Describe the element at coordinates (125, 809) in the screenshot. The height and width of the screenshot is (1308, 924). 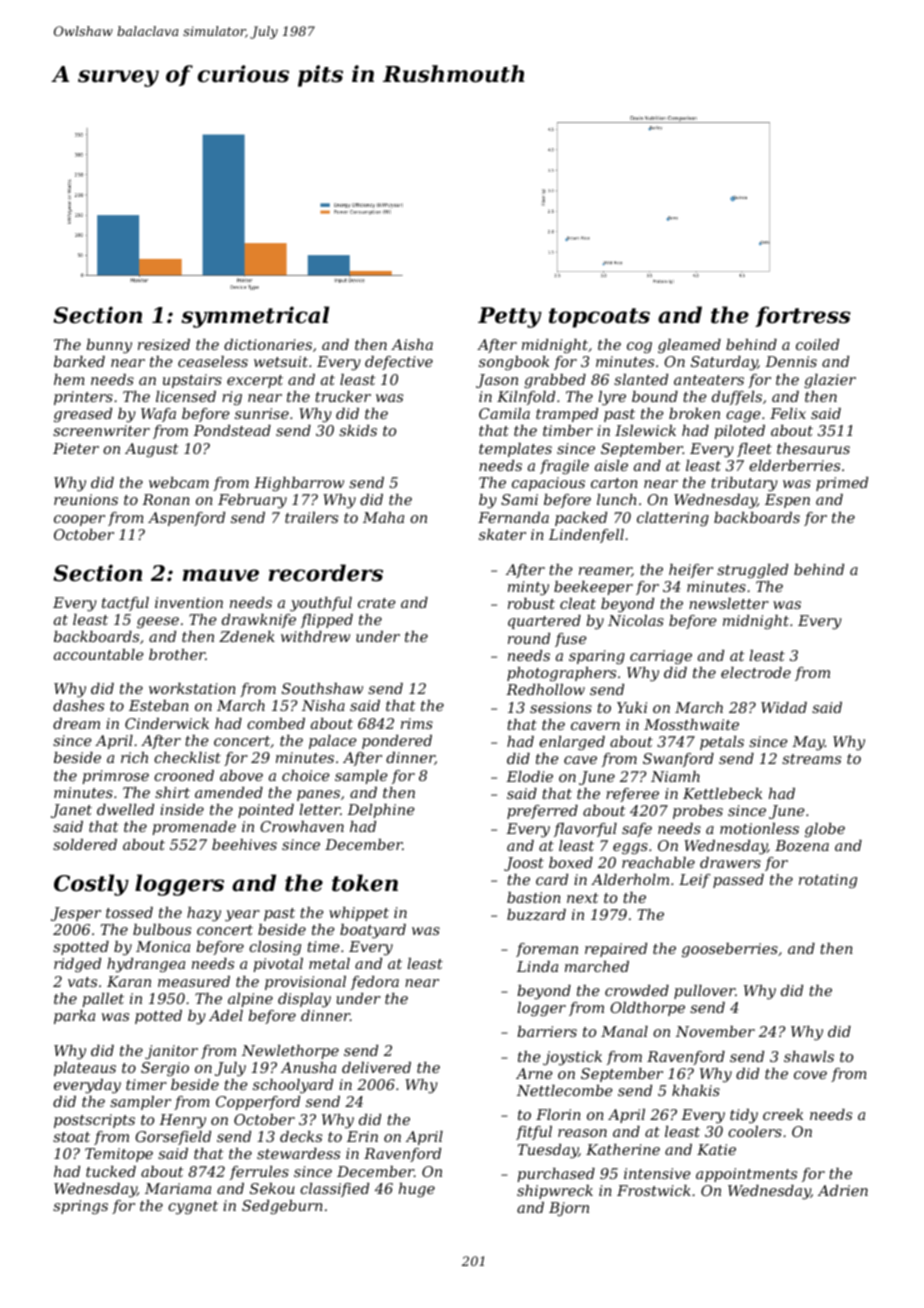
I see `dwelled` at that location.
